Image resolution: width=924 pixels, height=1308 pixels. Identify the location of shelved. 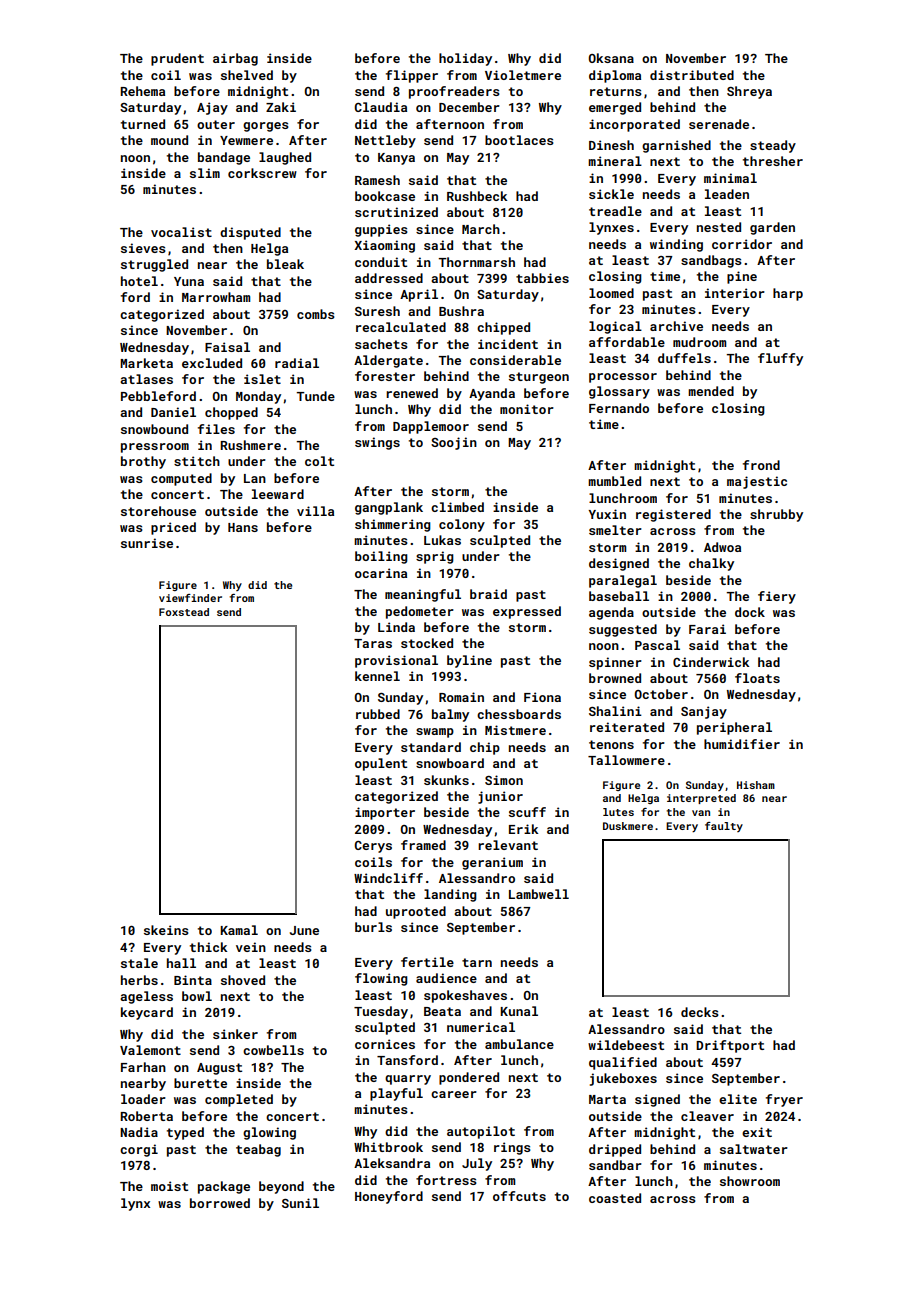
(247, 75).
